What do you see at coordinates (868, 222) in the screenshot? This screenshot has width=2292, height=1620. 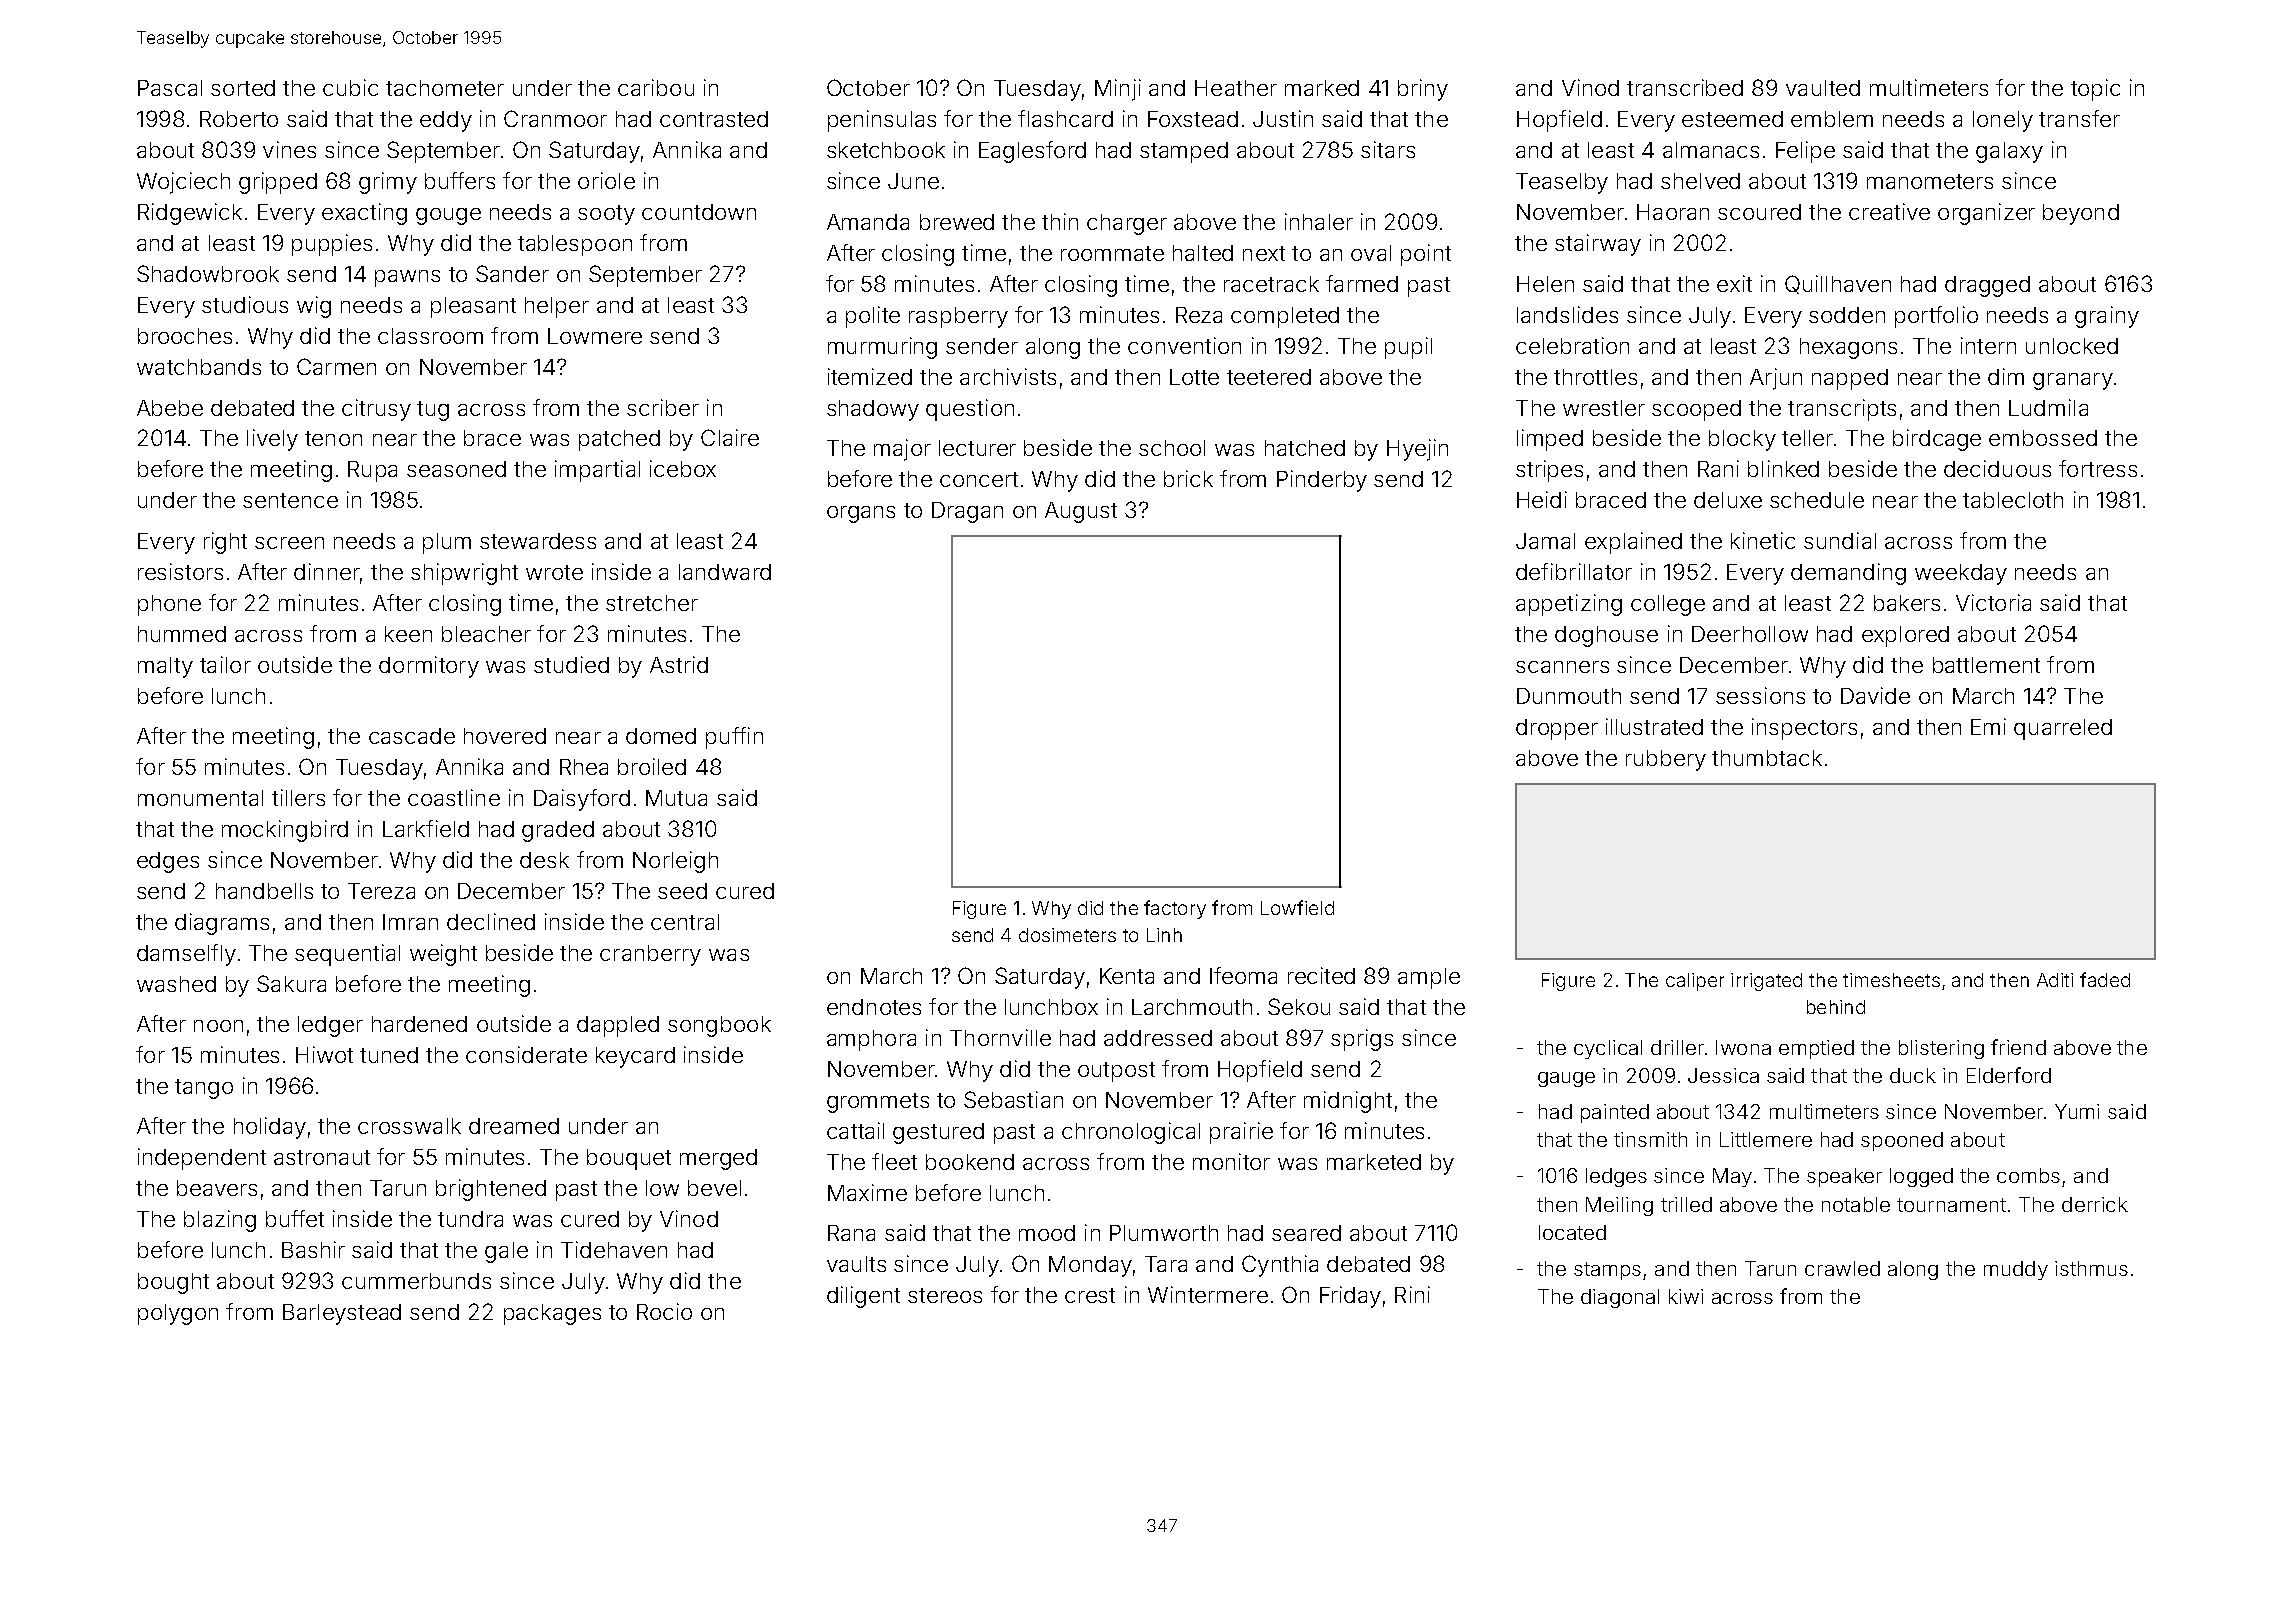 I see `Amanda` at bounding box center [868, 222].
